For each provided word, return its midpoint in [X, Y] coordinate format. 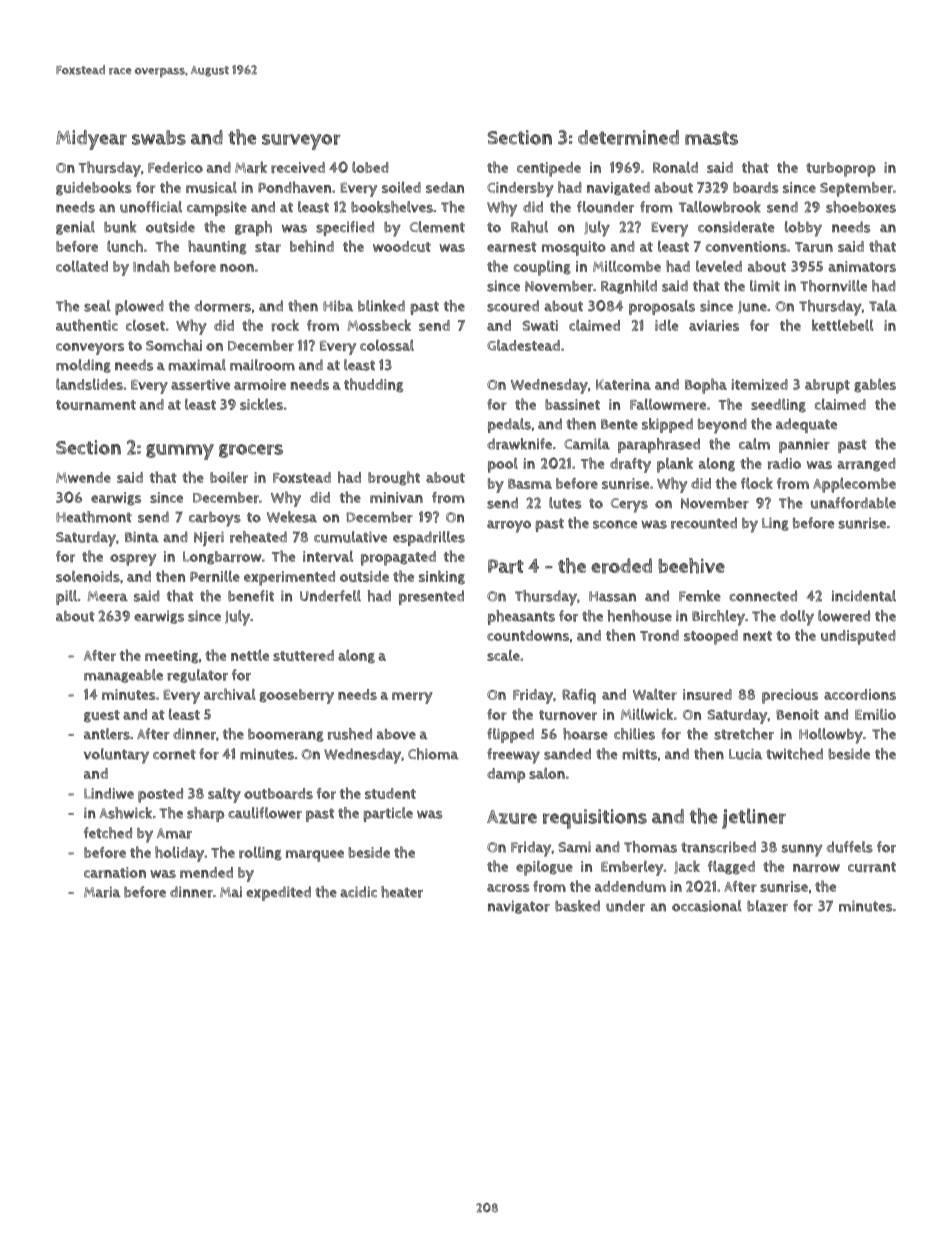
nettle [250, 655]
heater [402, 892]
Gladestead [523, 345]
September [856, 189]
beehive [691, 565]
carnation [115, 872]
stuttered [303, 655]
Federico [175, 167]
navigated [618, 189]
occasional [707, 906]
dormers [222, 306]
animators [862, 266]
